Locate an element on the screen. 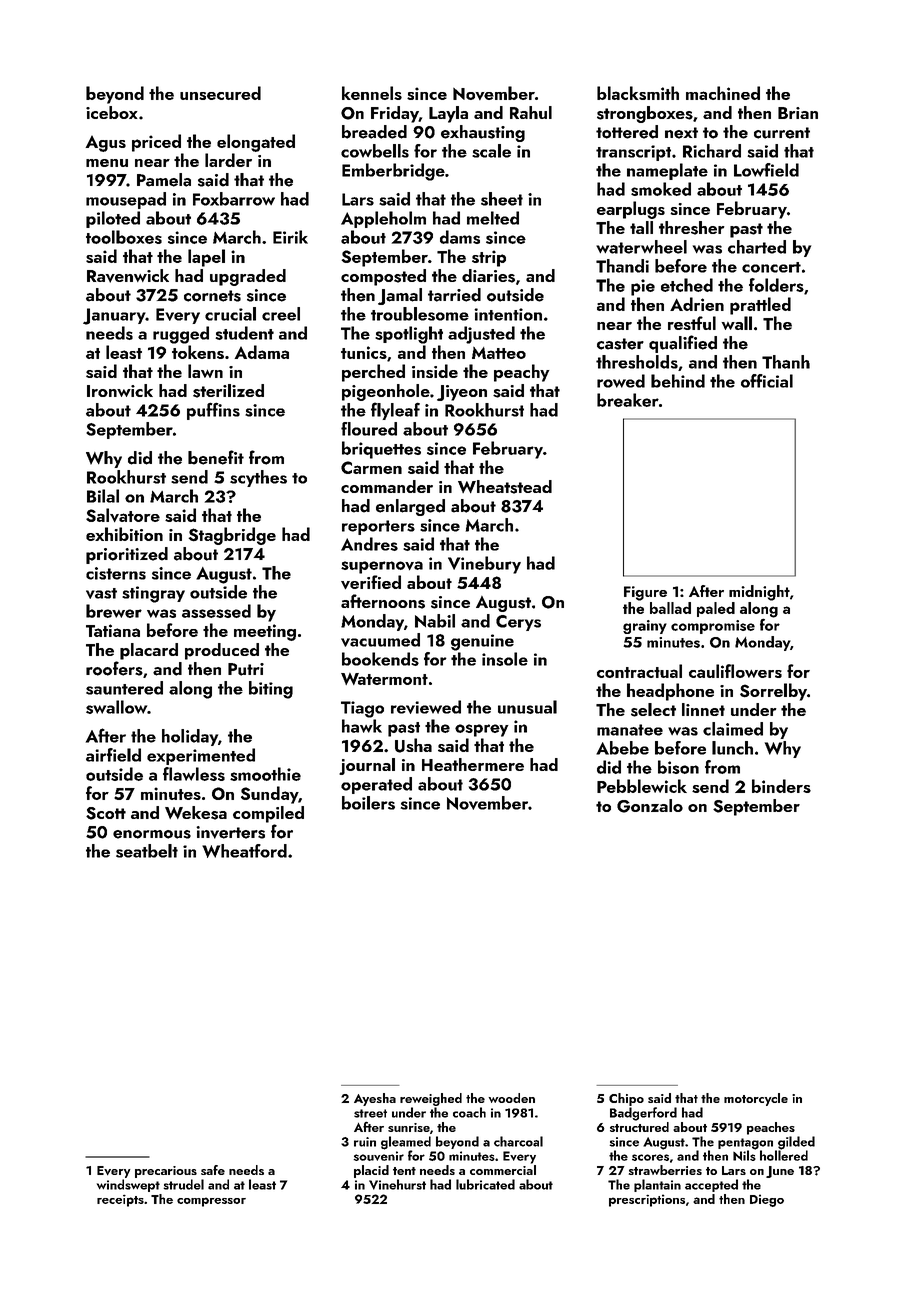  Brian is located at coordinates (798, 113).
